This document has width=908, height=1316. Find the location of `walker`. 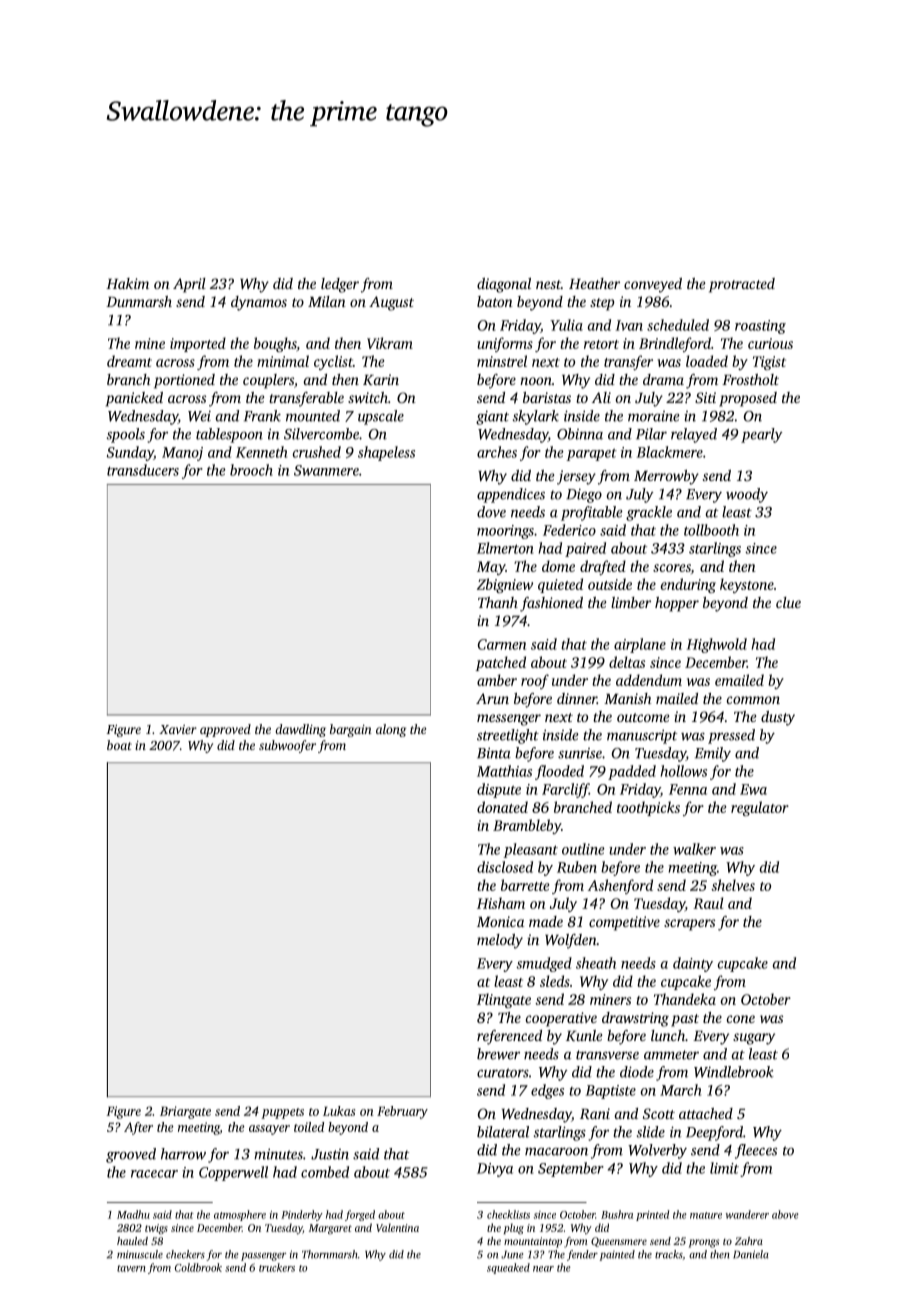

walker is located at coordinates (694, 849).
